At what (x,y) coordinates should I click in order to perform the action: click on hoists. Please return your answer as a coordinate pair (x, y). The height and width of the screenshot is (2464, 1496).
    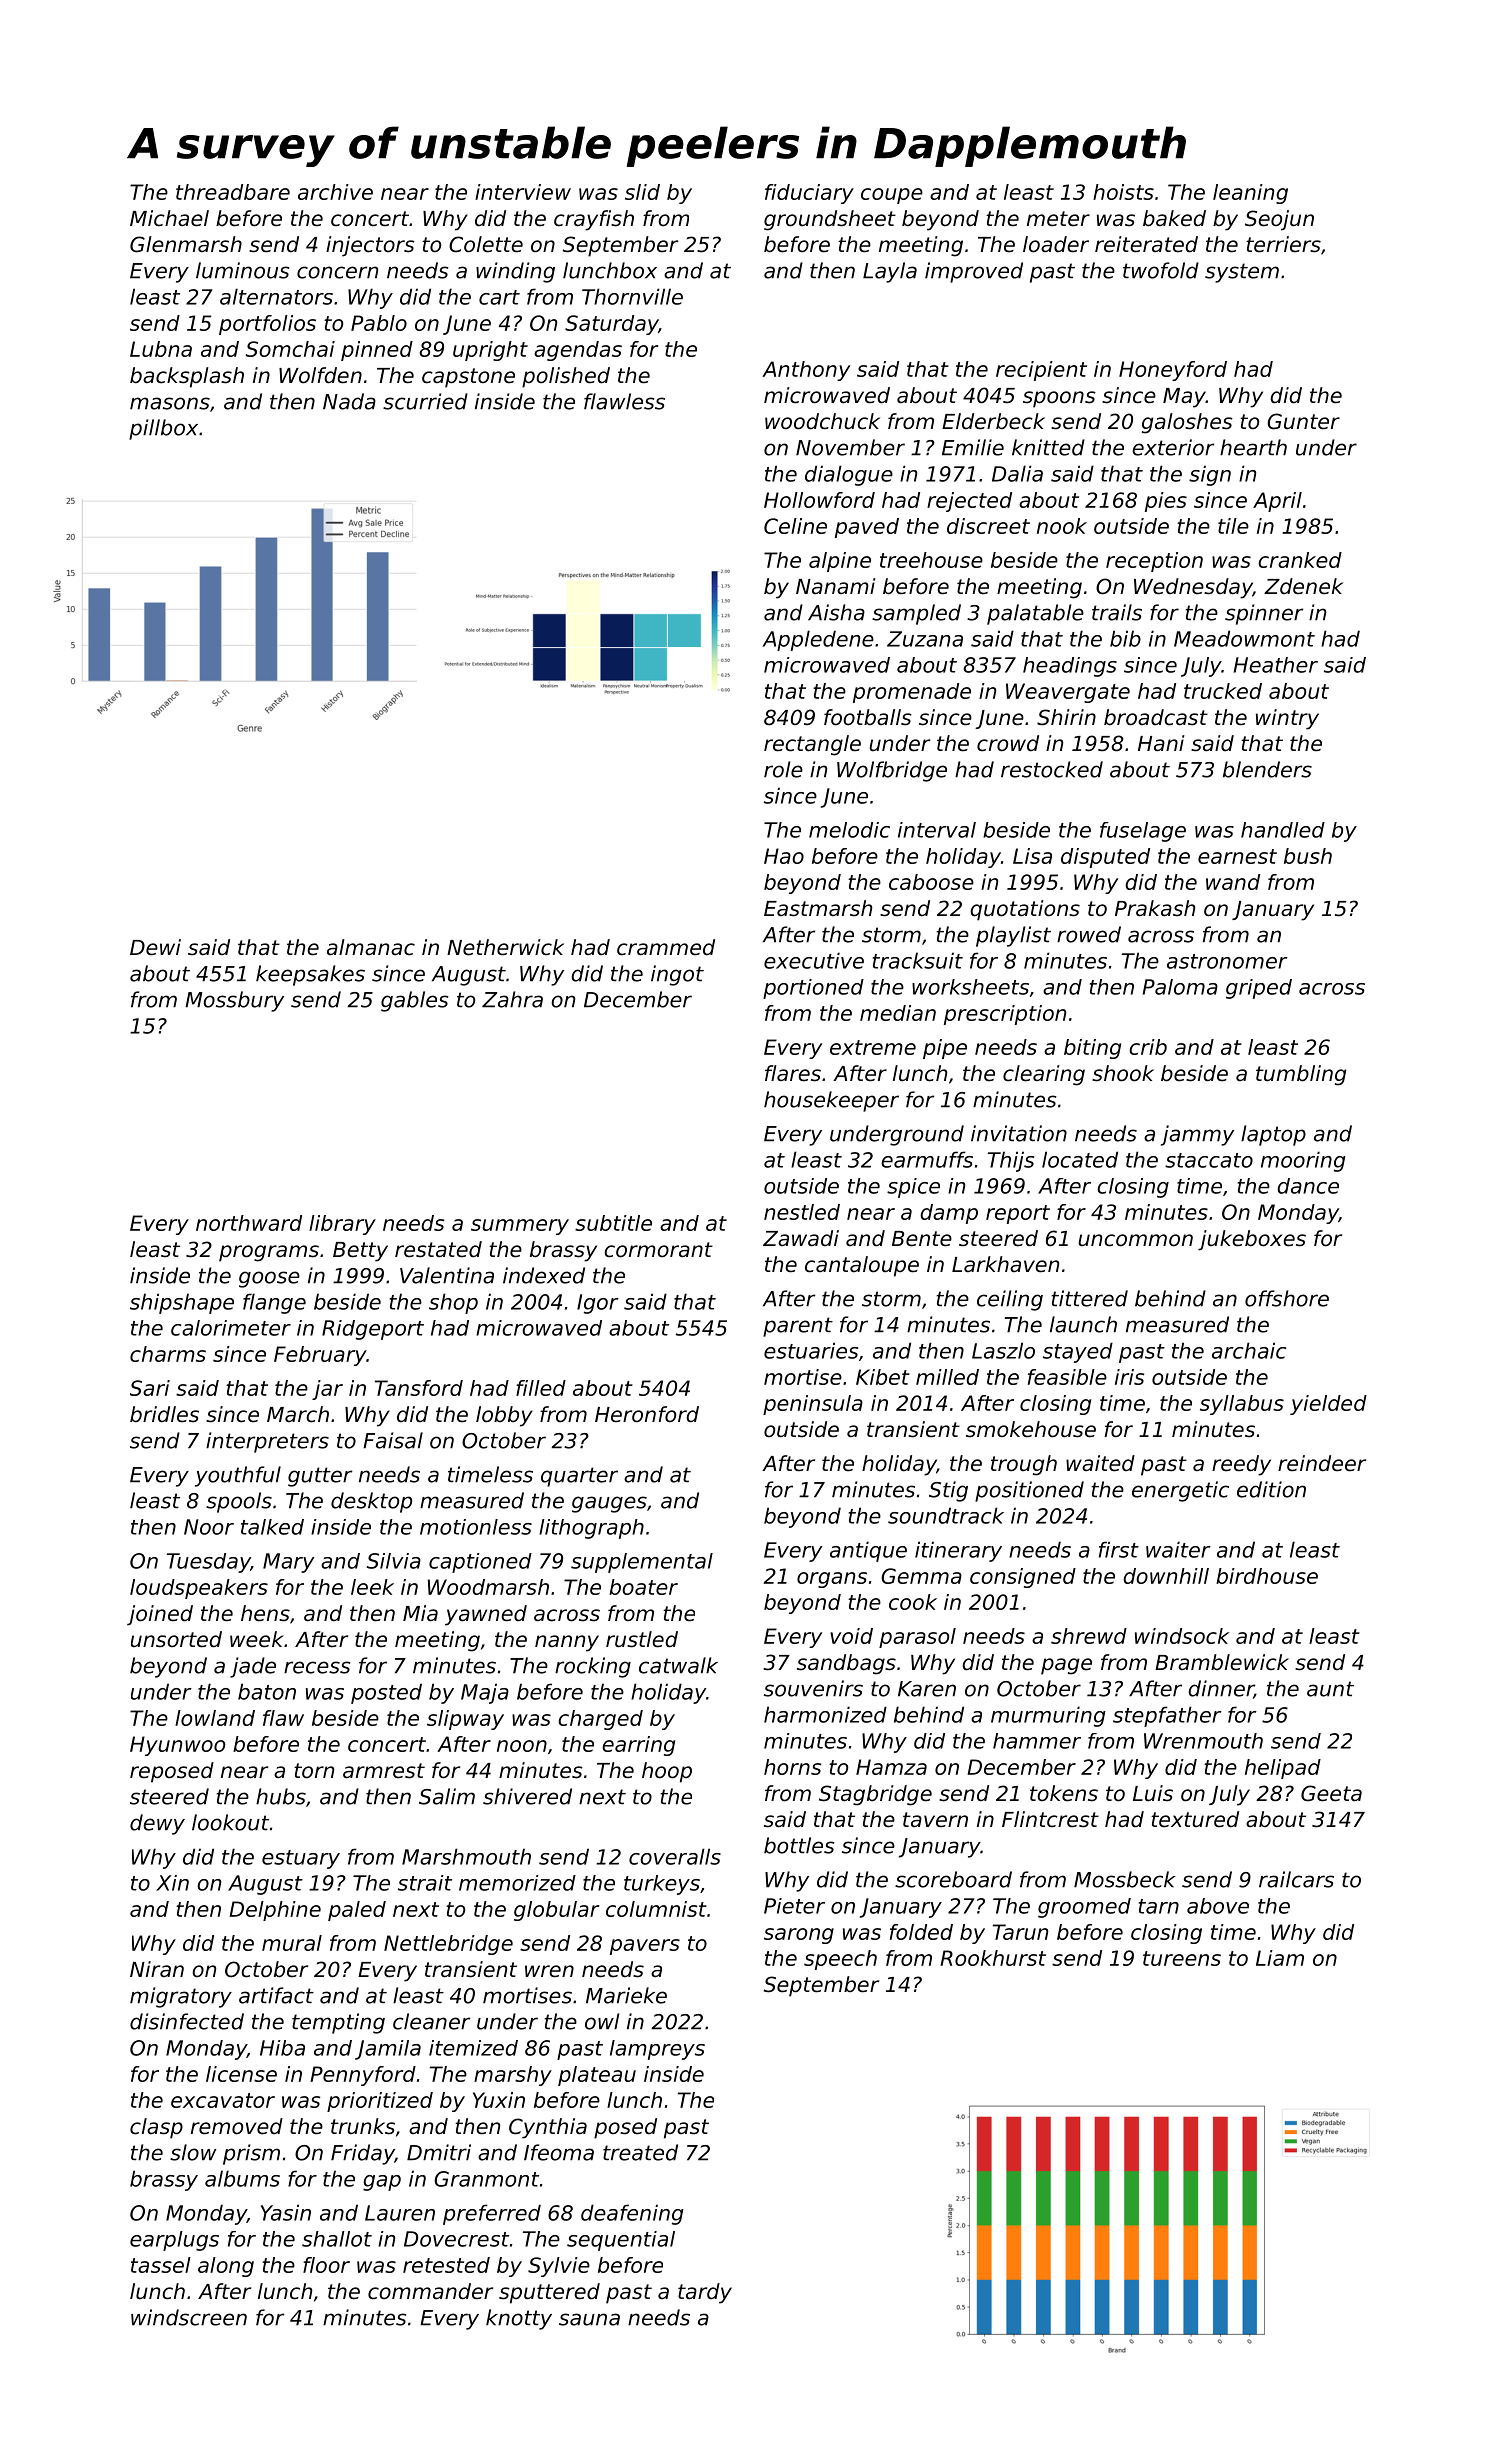
    Looking at the image, I should click on (1123, 192).
